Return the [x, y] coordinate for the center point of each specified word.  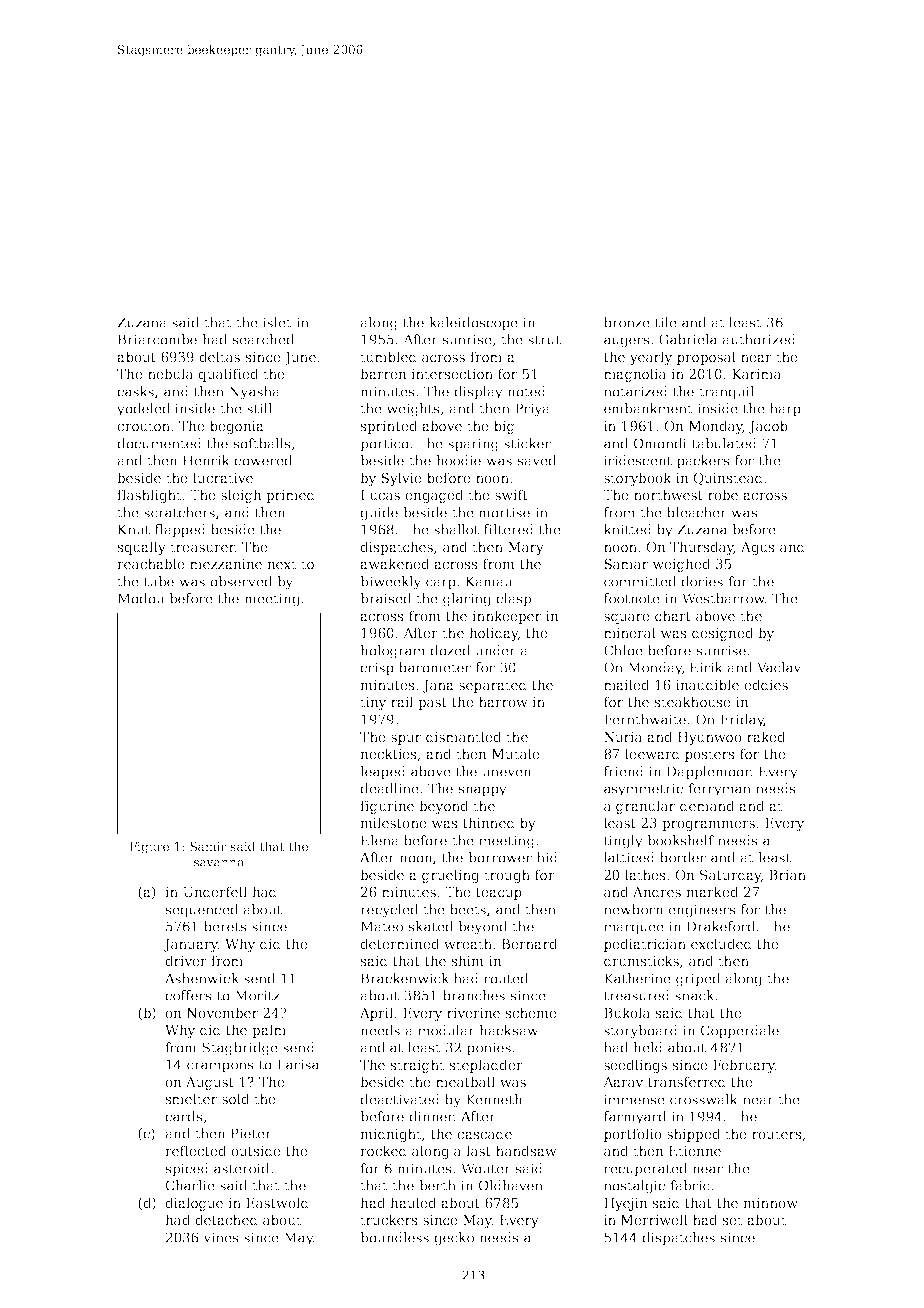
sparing [473, 445]
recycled [389, 911]
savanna [219, 863]
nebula [170, 373]
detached [226, 1219]
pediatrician [645, 945]
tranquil [726, 393]
